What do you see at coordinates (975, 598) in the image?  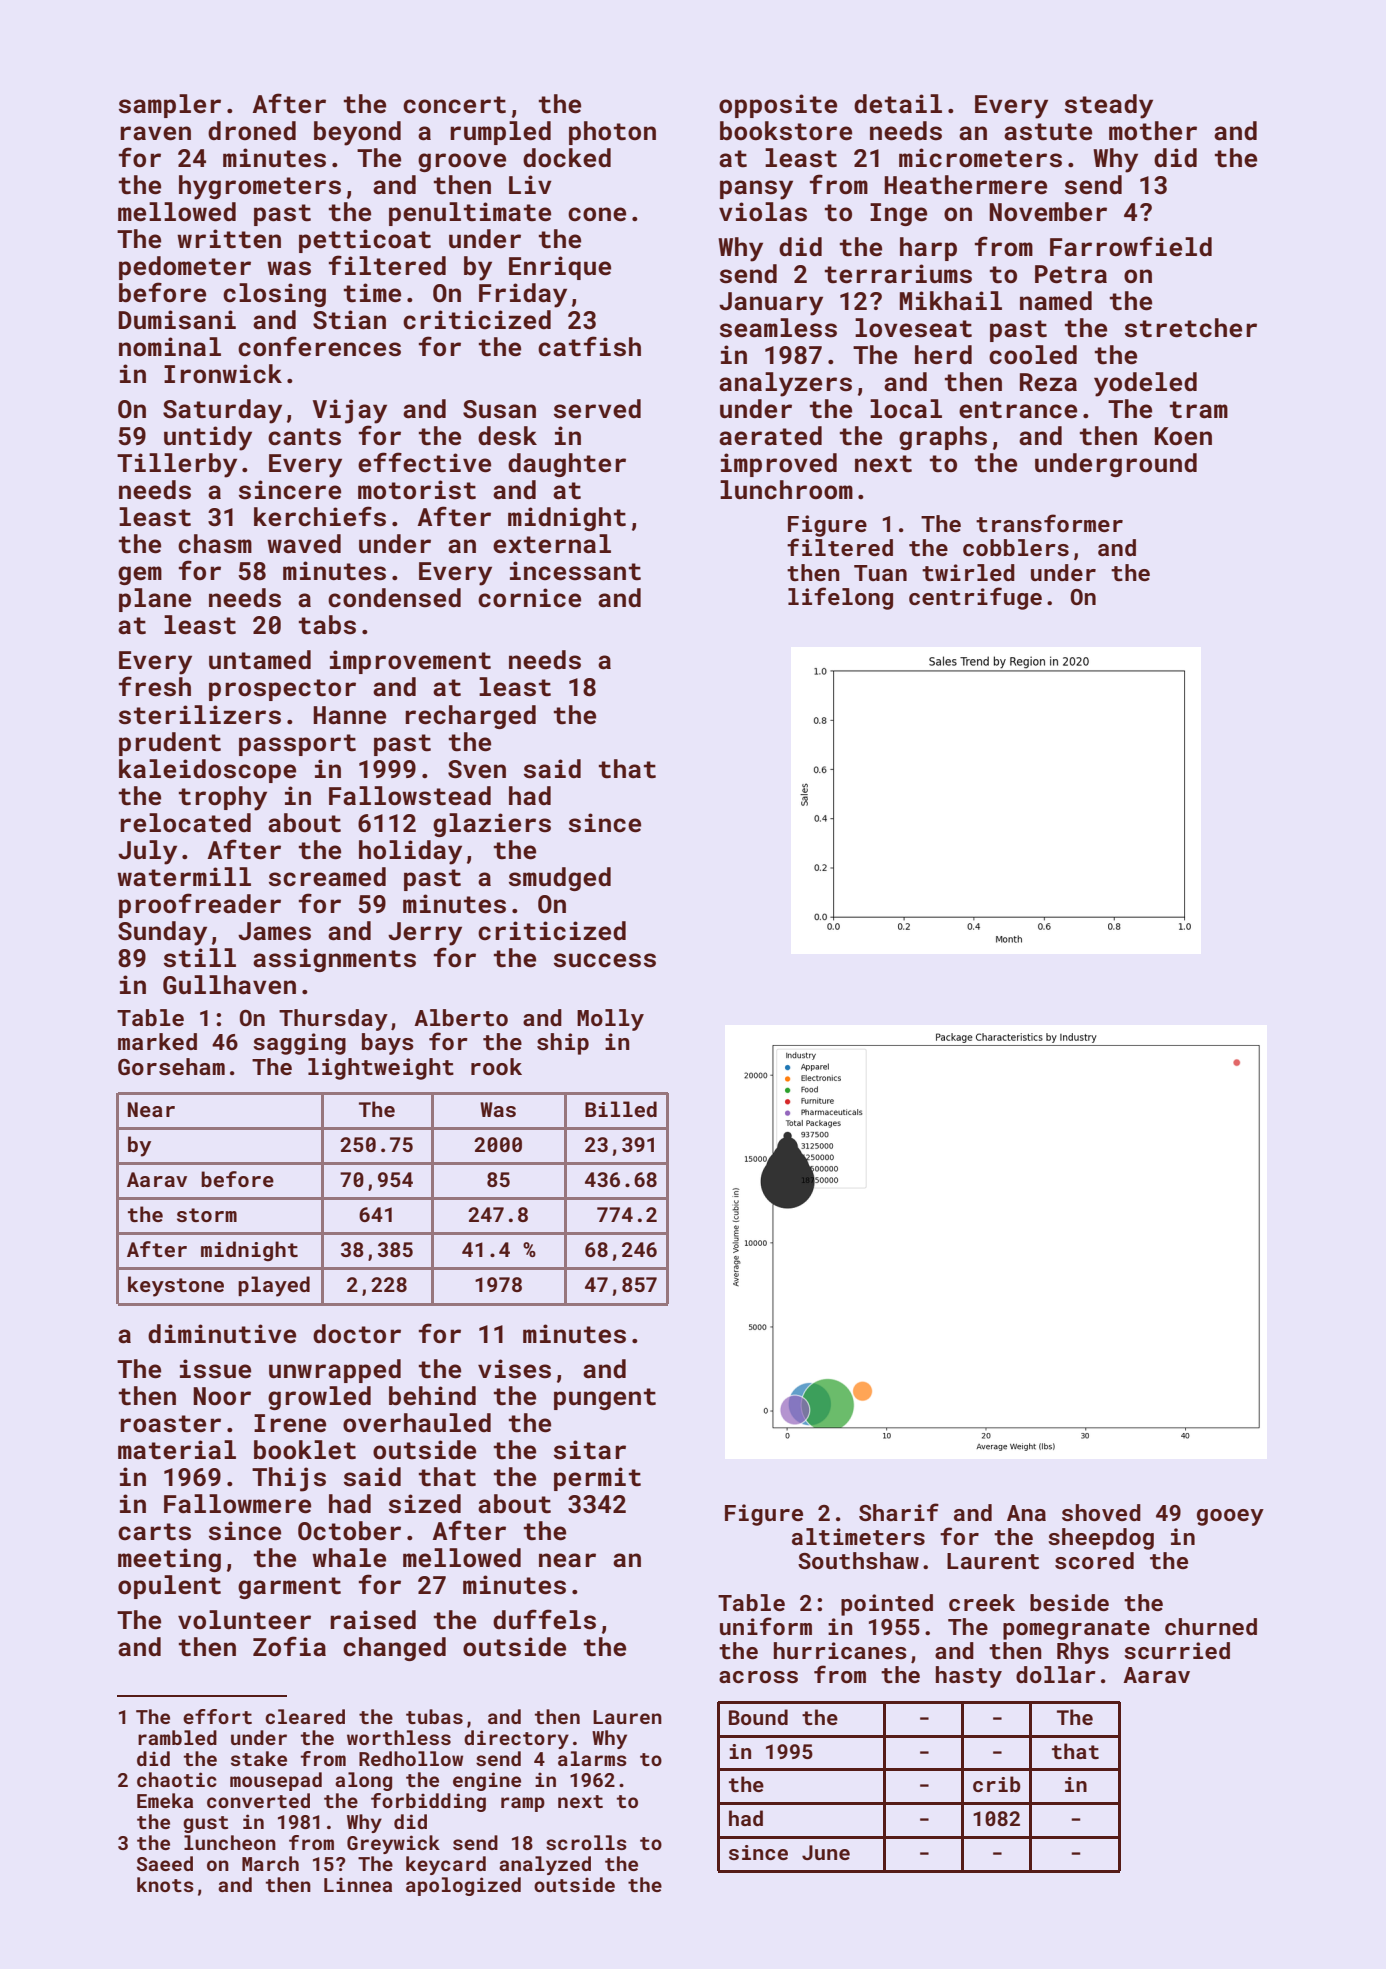 I see `centrifuge` at bounding box center [975, 598].
